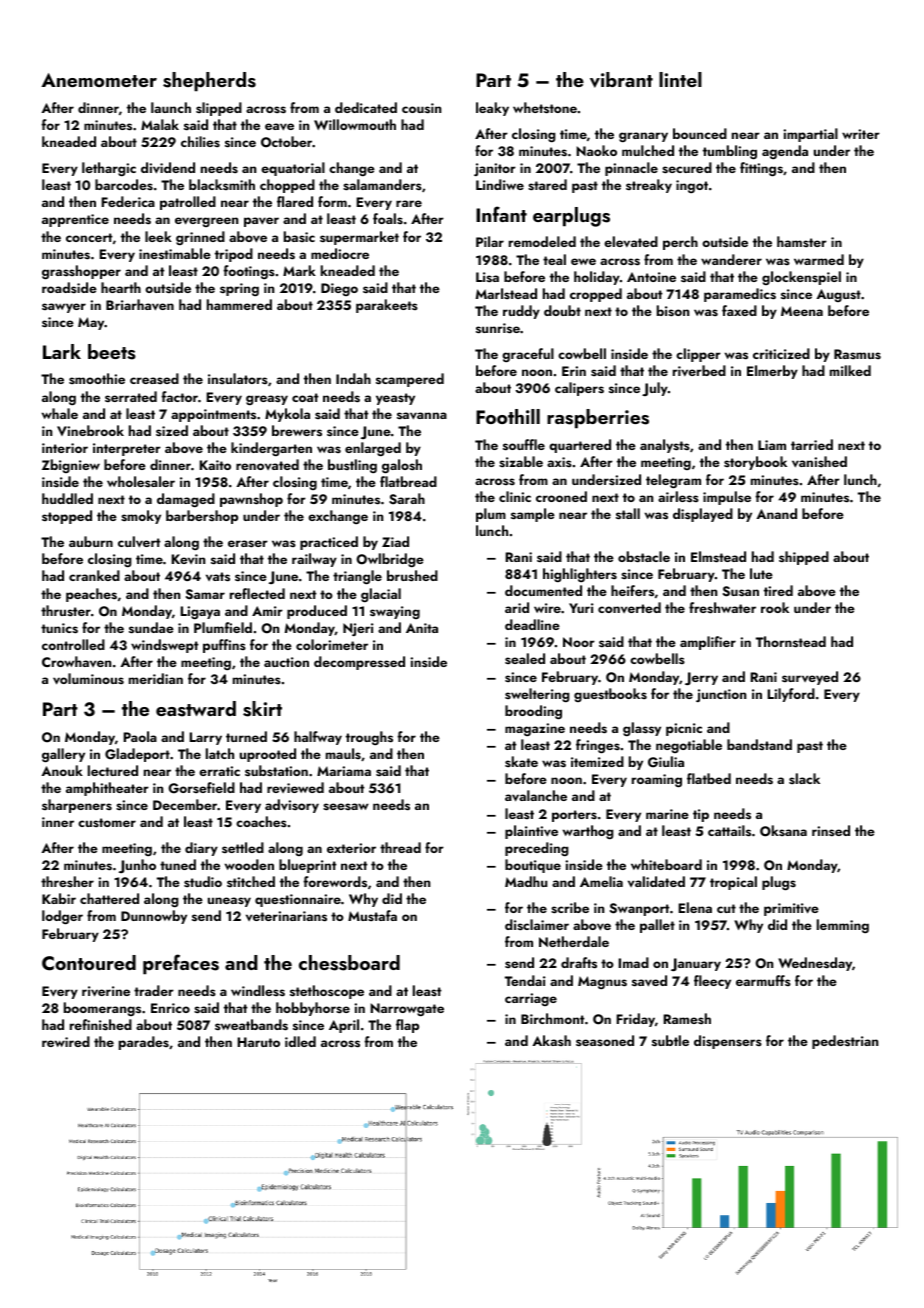 The image size is (924, 1308). What do you see at coordinates (759, 744) in the screenshot?
I see `bandstand` at bounding box center [759, 744].
